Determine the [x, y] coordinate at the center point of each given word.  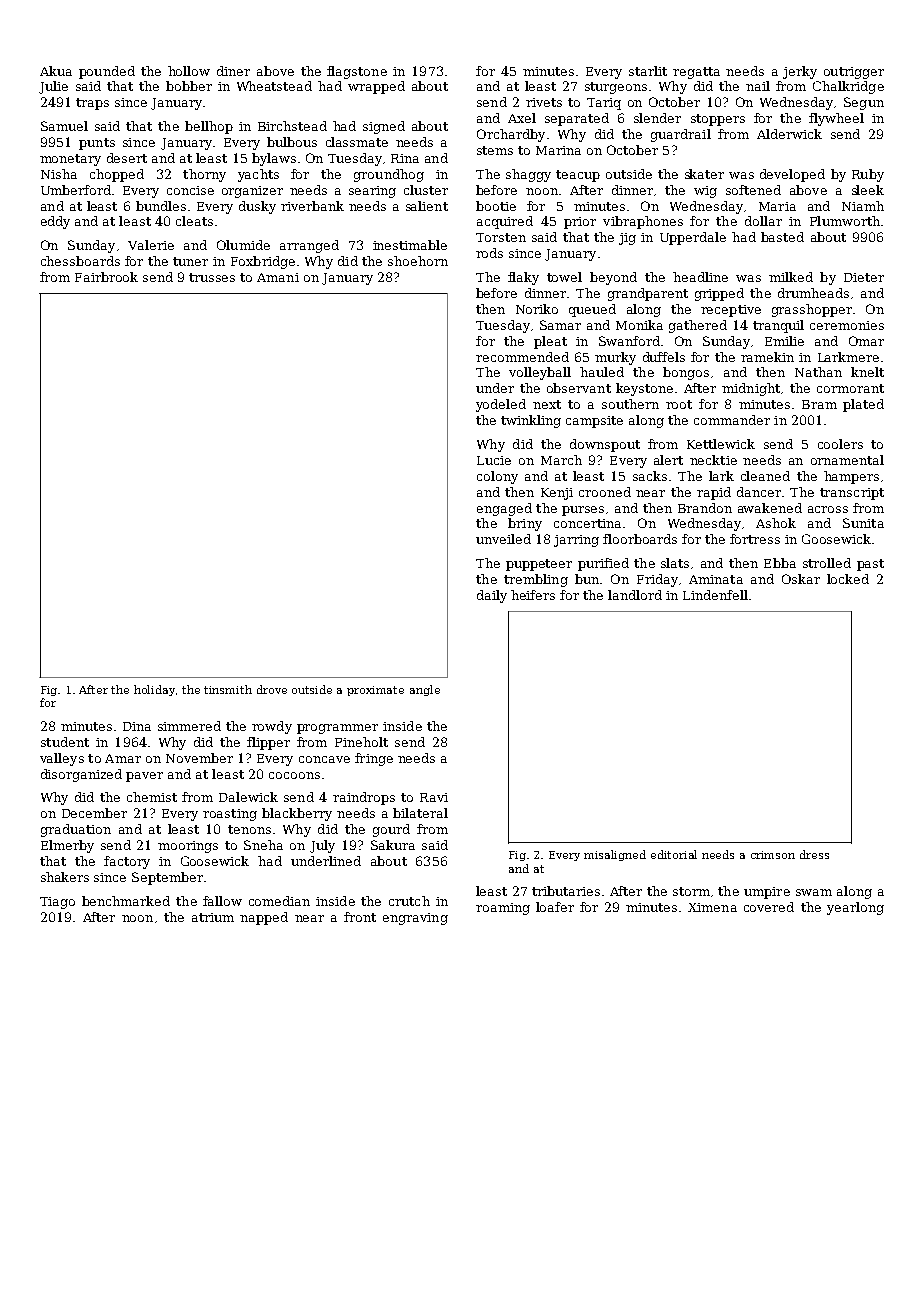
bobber [189, 86]
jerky [800, 72]
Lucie [494, 460]
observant [579, 388]
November [199, 758]
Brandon [705, 508]
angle [425, 690]
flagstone [357, 72]
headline [700, 277]
